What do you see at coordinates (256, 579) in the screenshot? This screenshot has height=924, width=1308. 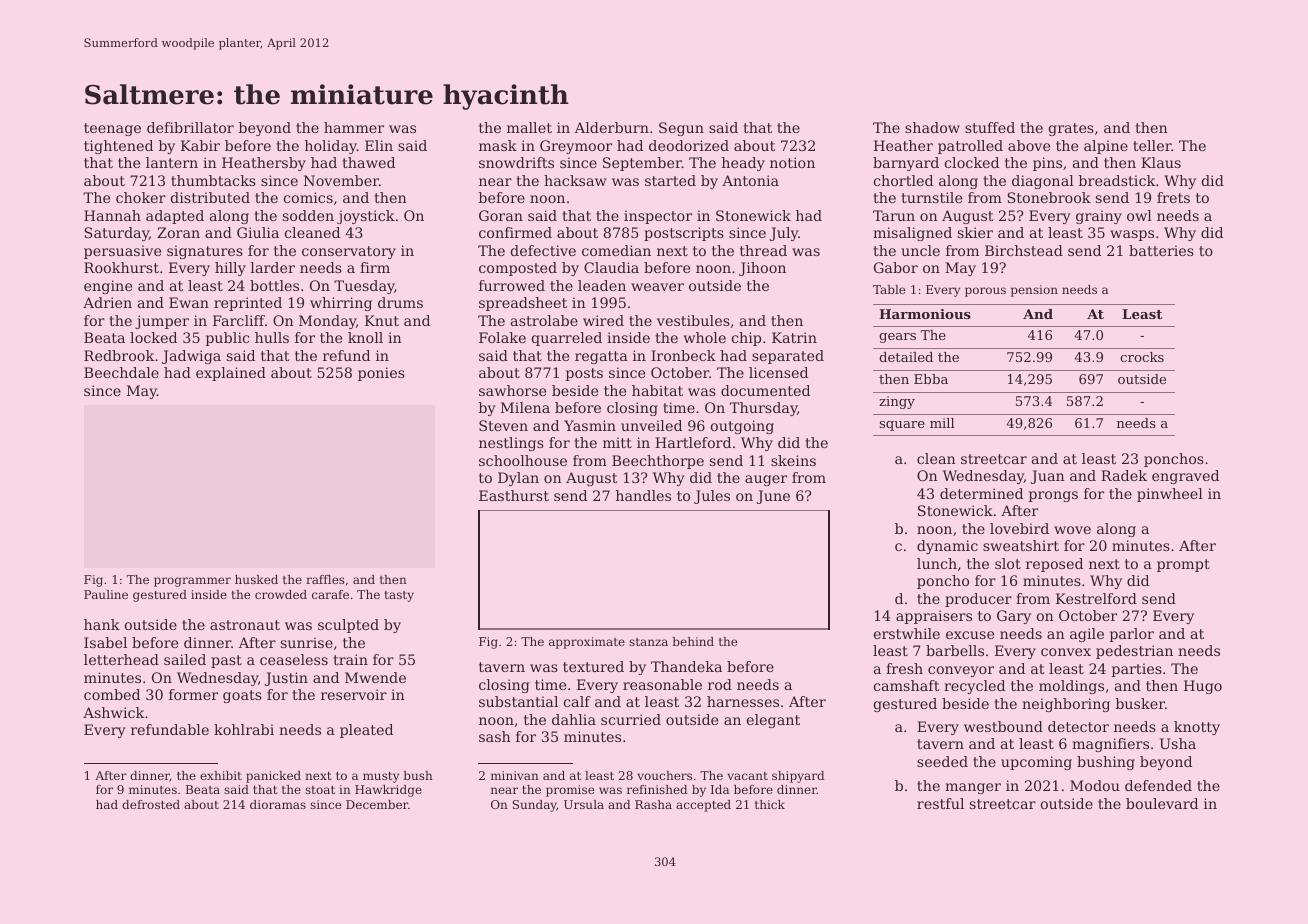 I see `husked` at bounding box center [256, 579].
